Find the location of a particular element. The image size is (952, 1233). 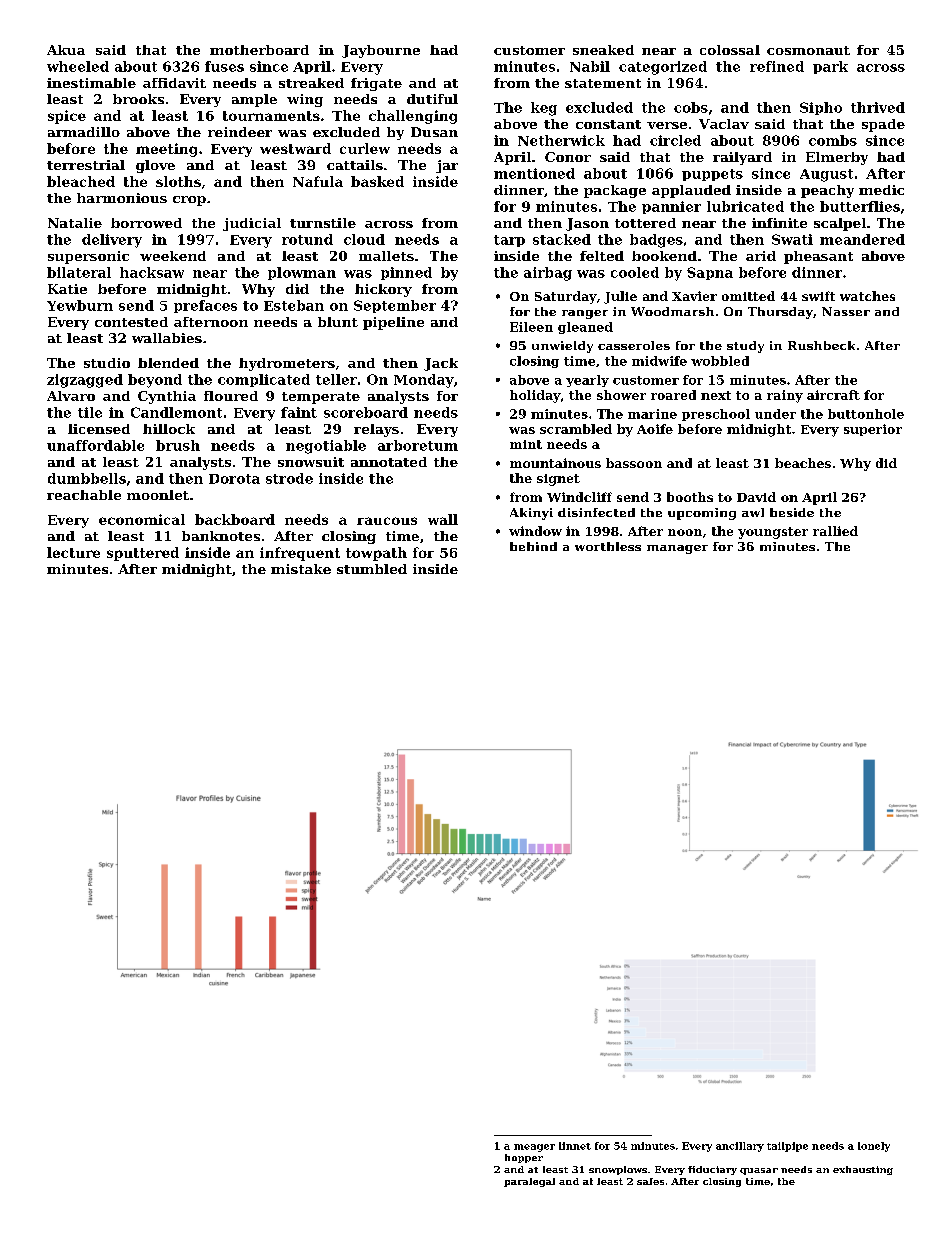

watches is located at coordinates (867, 296).
